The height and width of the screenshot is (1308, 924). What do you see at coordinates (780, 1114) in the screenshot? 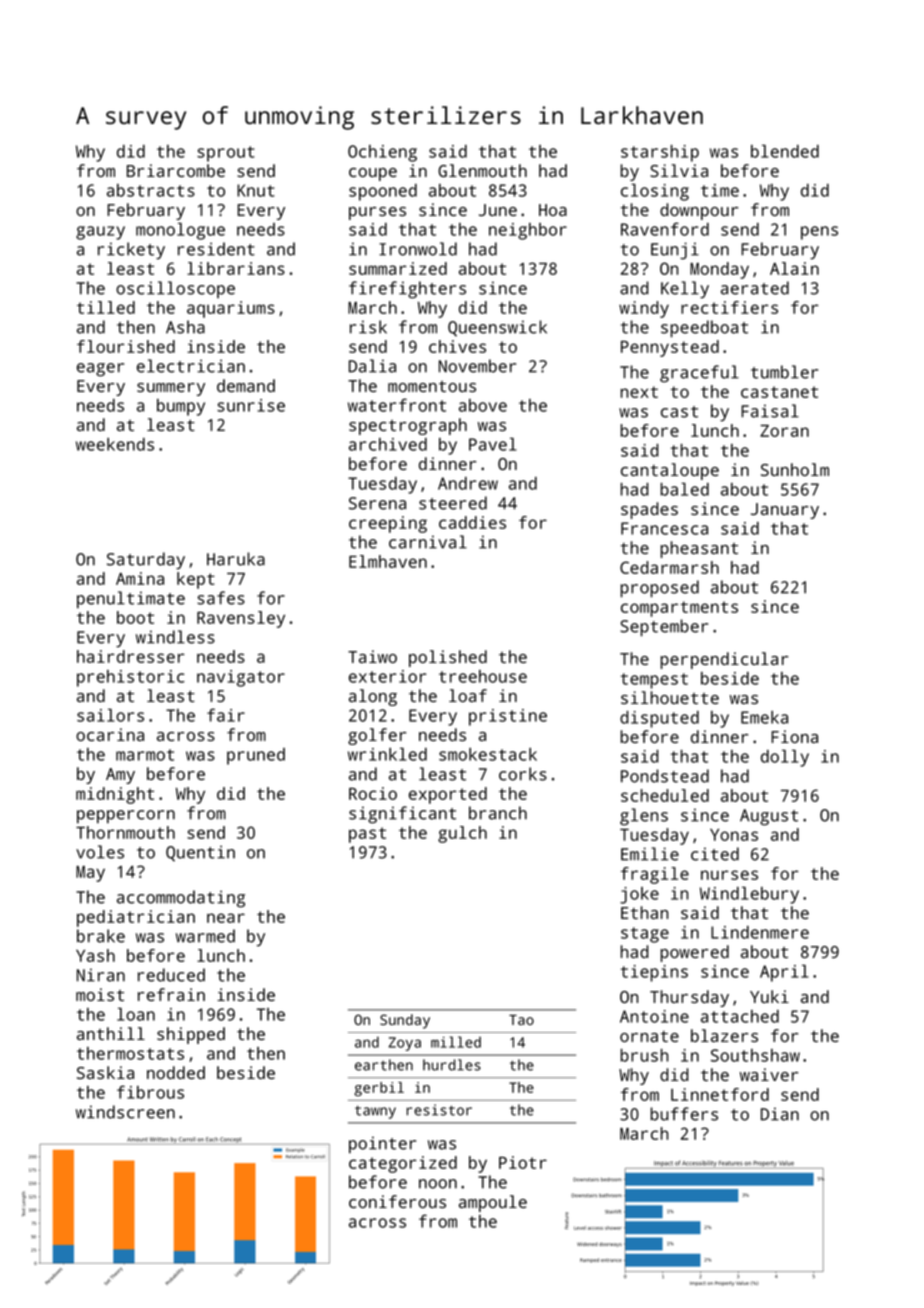
I see `Dian` at bounding box center [780, 1114].
